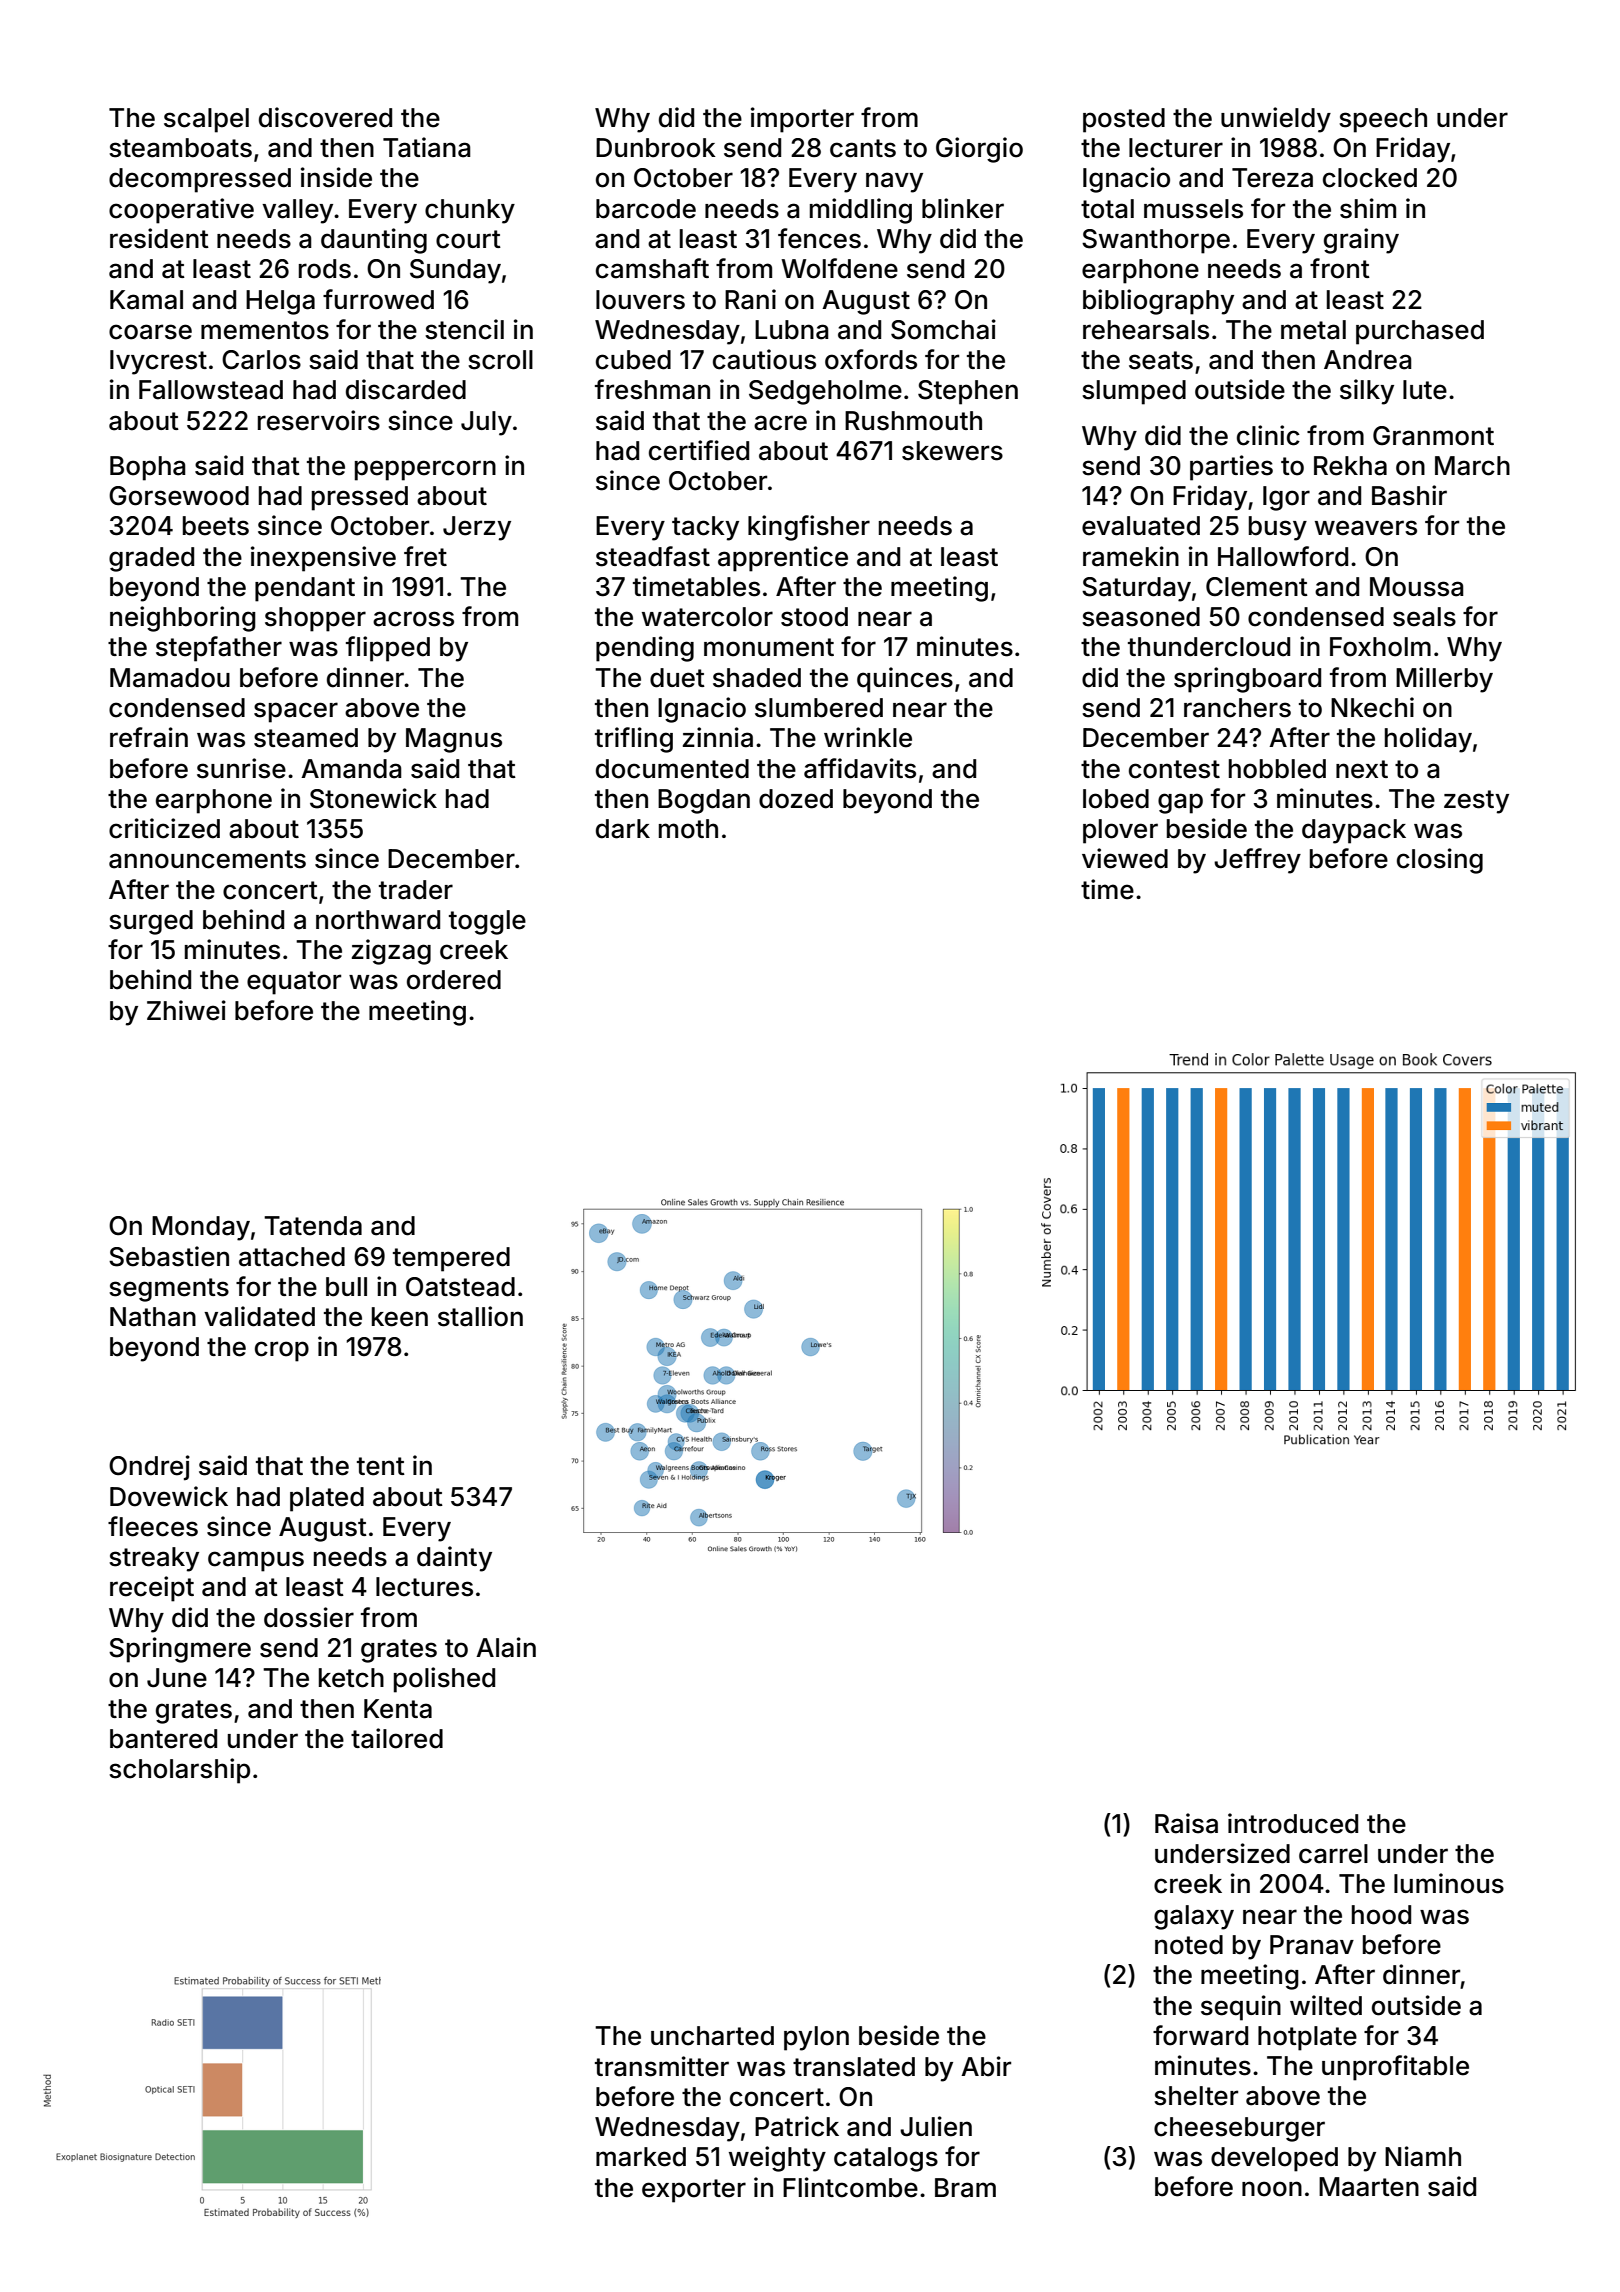 This screenshot has width=1620, height=2292. What do you see at coordinates (1125, 858) in the screenshot?
I see `viewed` at bounding box center [1125, 858].
